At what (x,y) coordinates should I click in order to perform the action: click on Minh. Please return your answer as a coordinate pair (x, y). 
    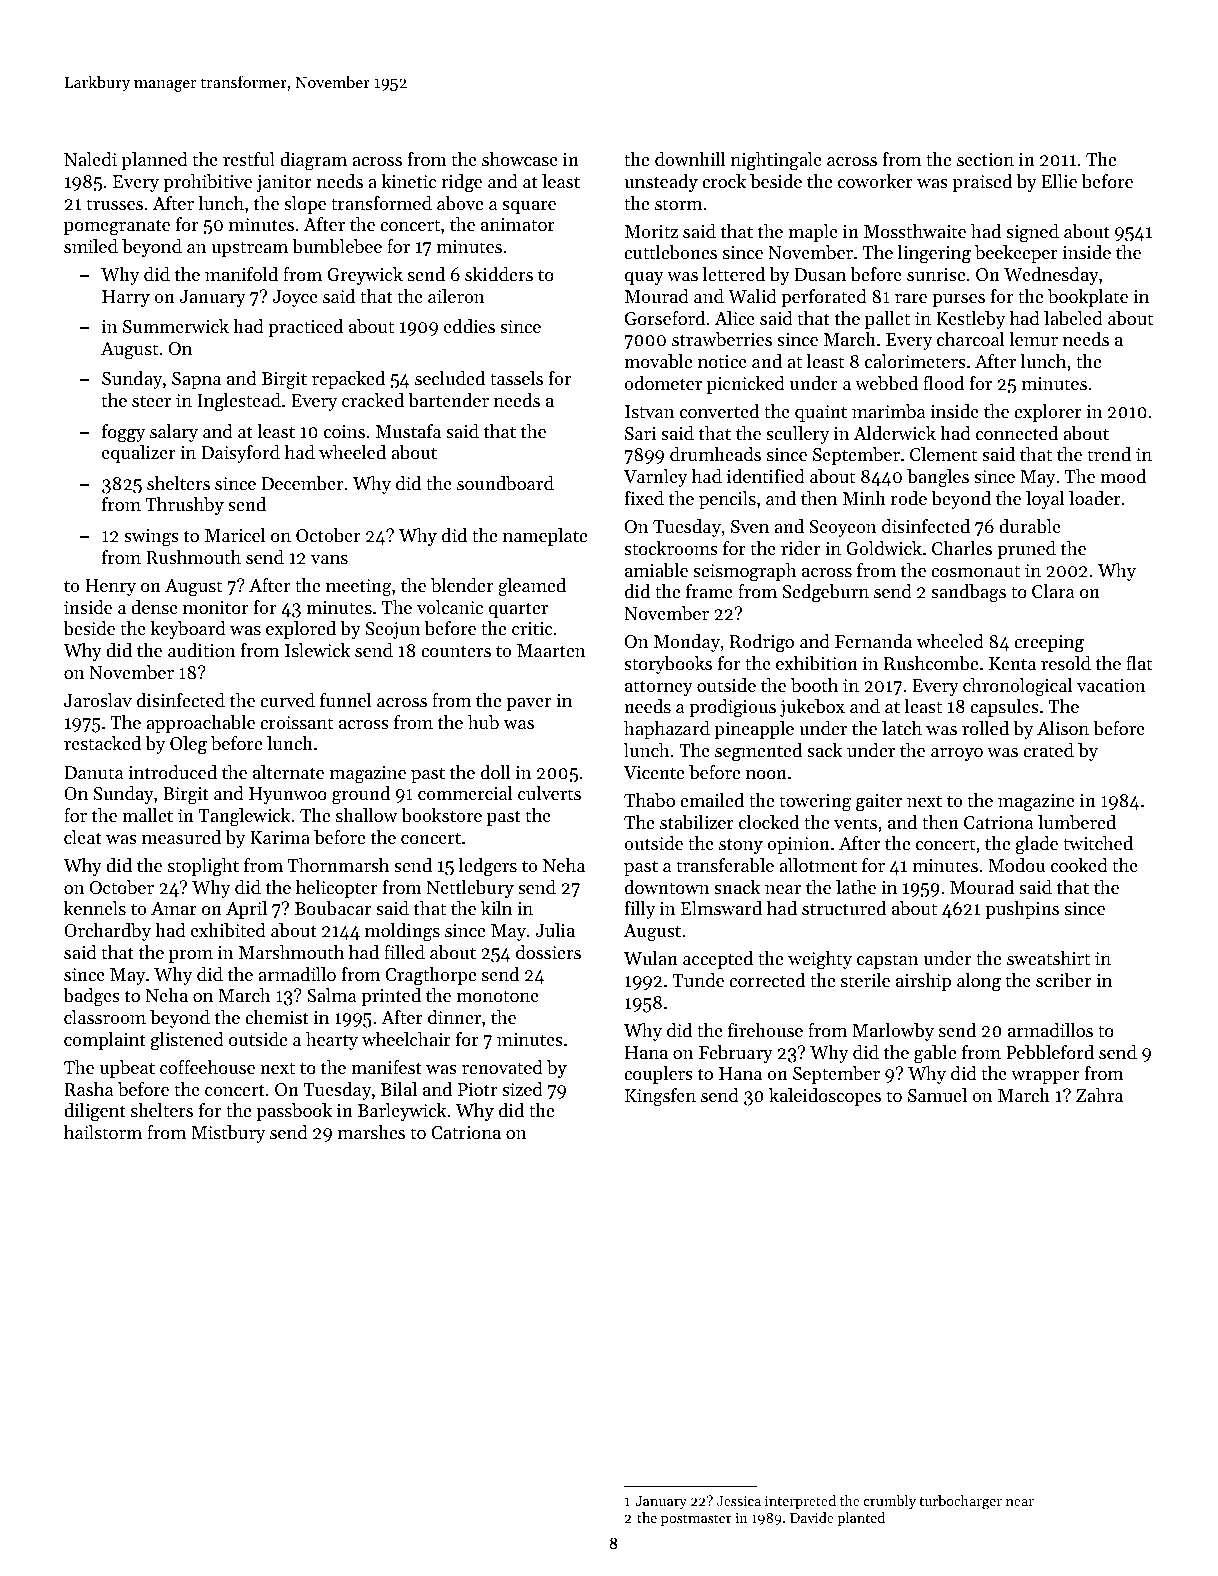
    Looking at the image, I should click on (864, 498).
